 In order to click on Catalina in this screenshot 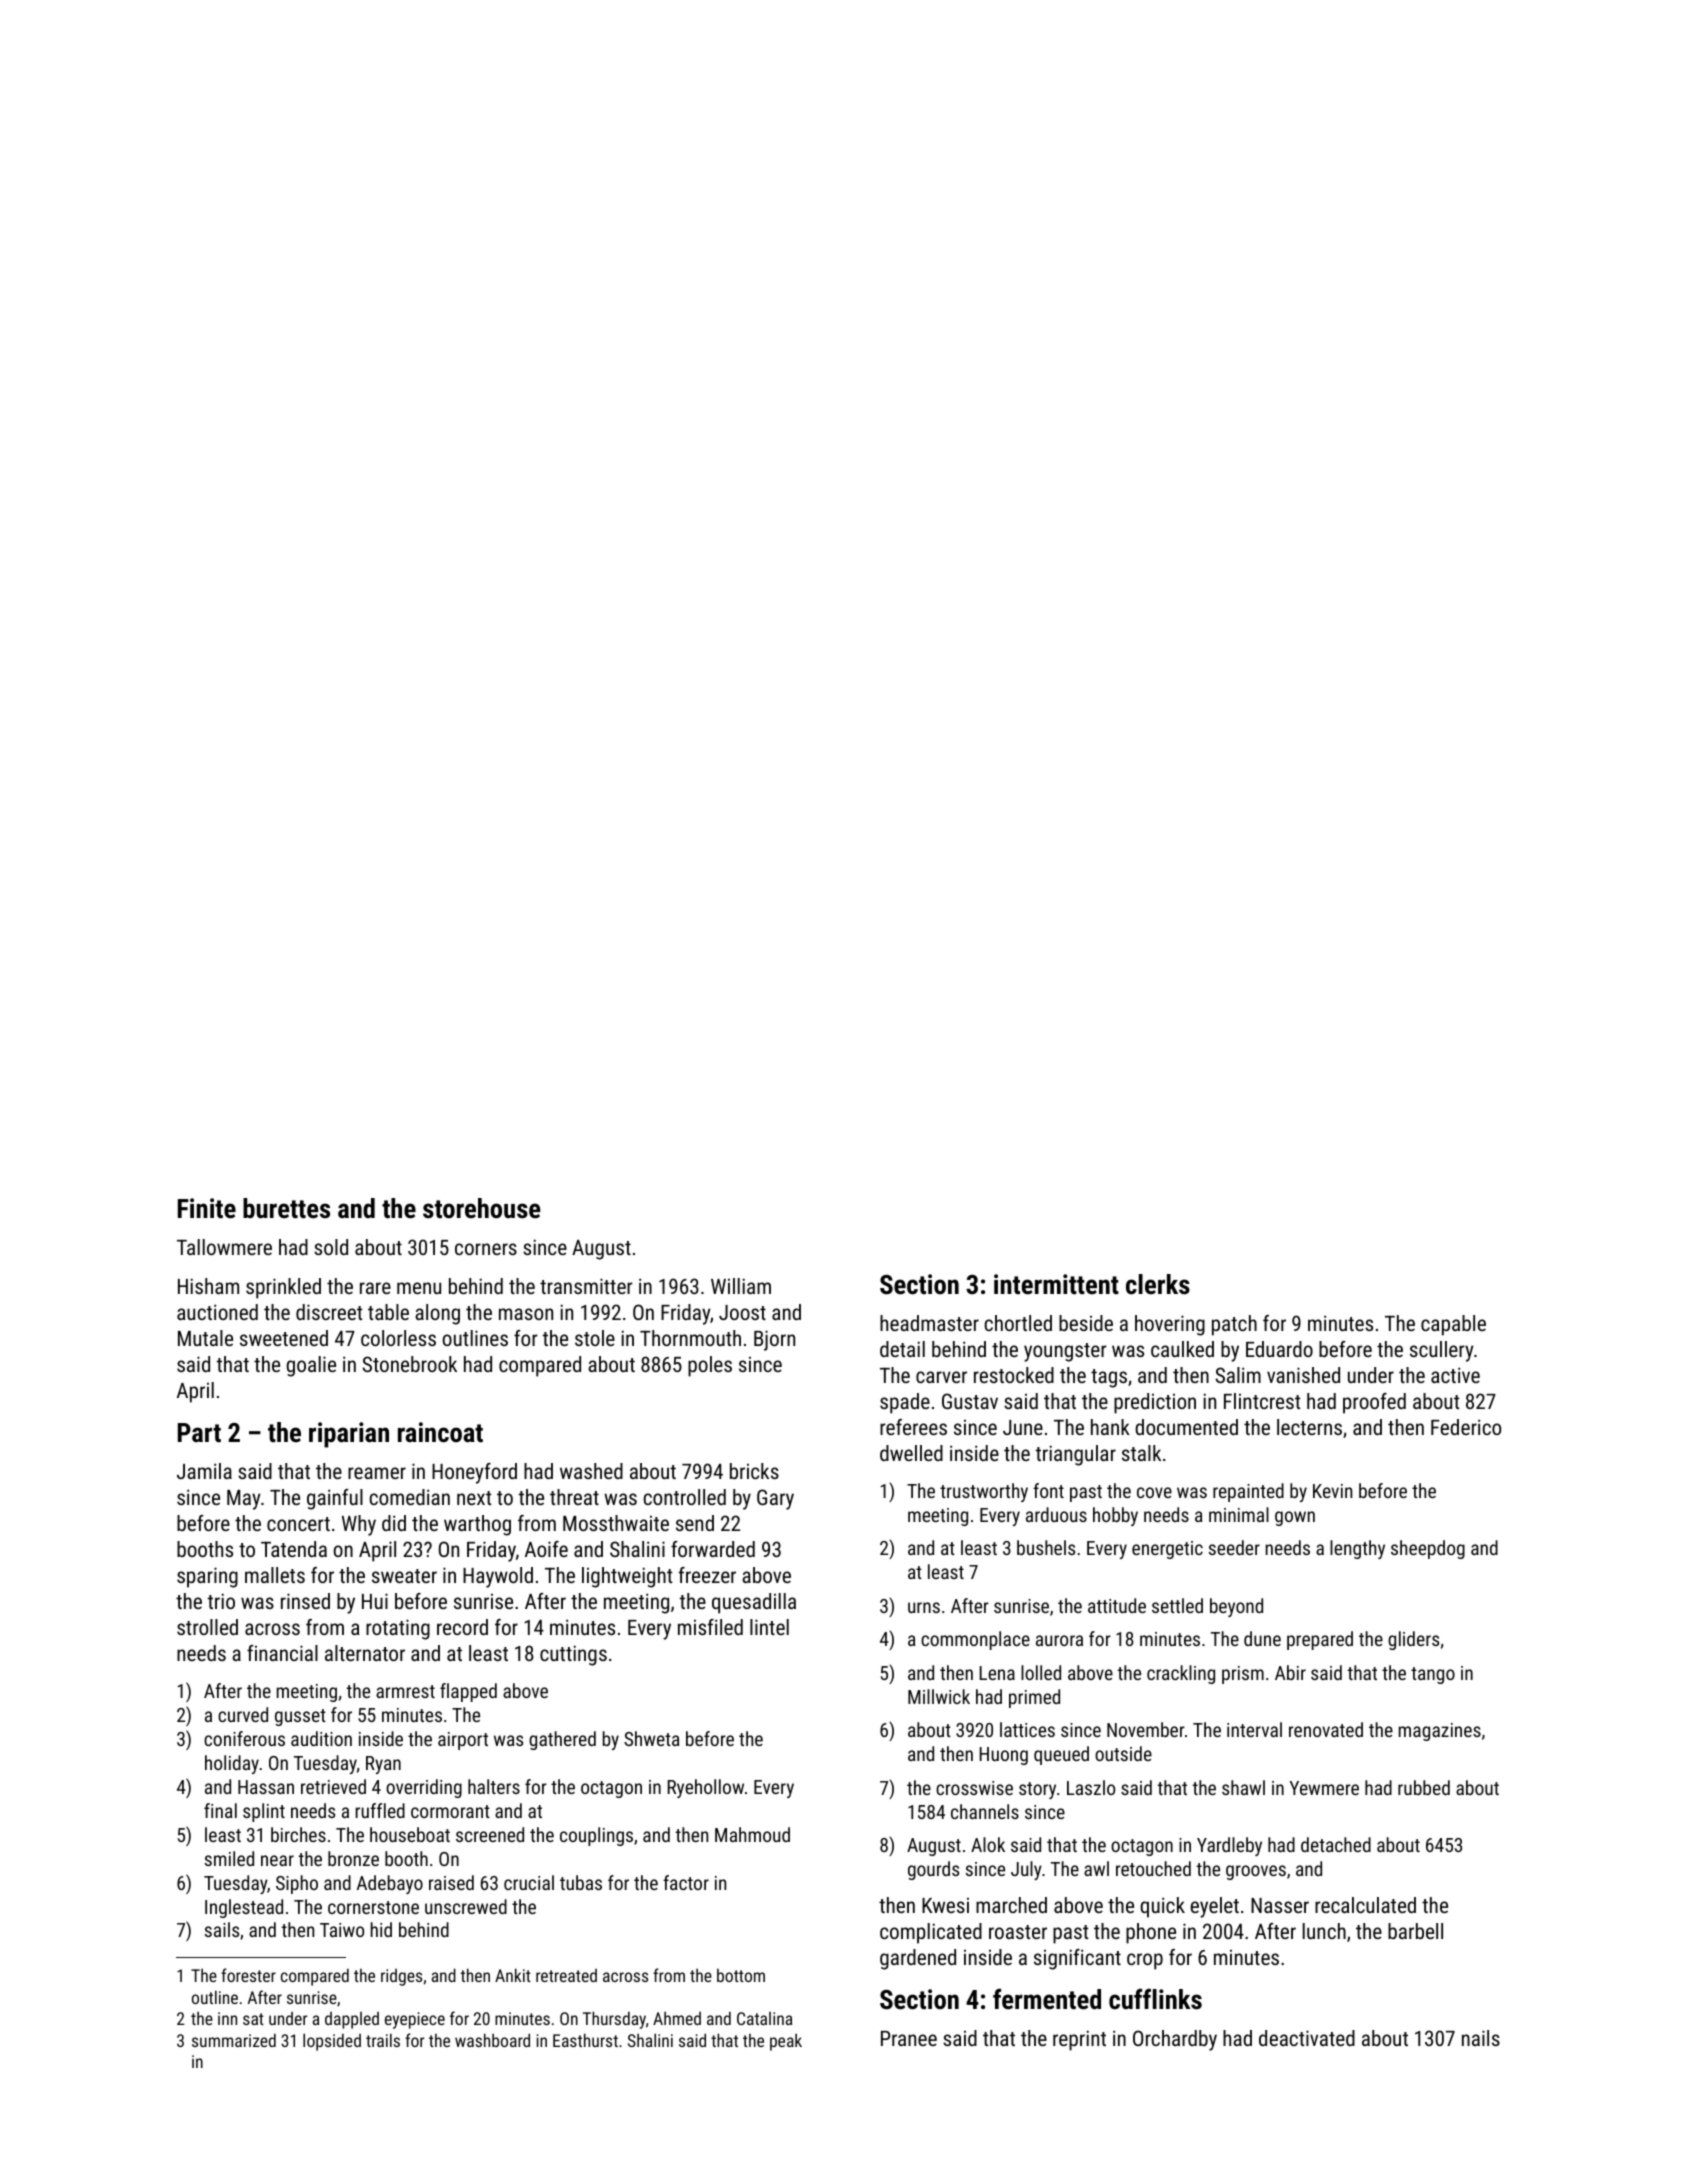, I will do `click(764, 2018)`.
